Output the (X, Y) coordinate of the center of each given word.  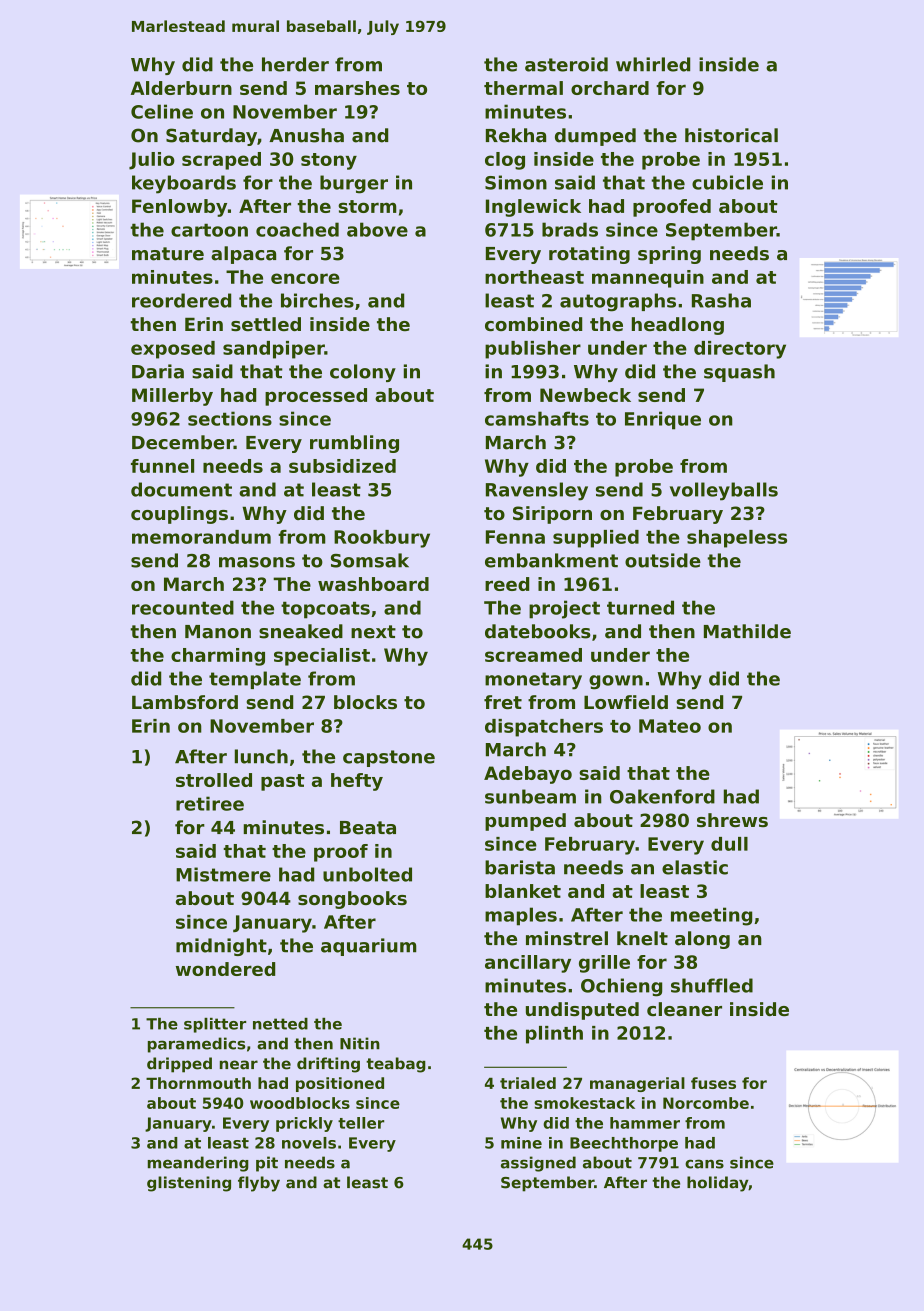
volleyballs (724, 491)
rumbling (354, 444)
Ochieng (621, 987)
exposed (173, 350)
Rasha (721, 300)
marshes (357, 88)
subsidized (342, 466)
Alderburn (181, 88)
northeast (534, 277)
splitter (215, 1025)
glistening (189, 1184)
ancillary (528, 964)
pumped (525, 822)
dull (729, 844)
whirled (653, 64)
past (283, 782)
